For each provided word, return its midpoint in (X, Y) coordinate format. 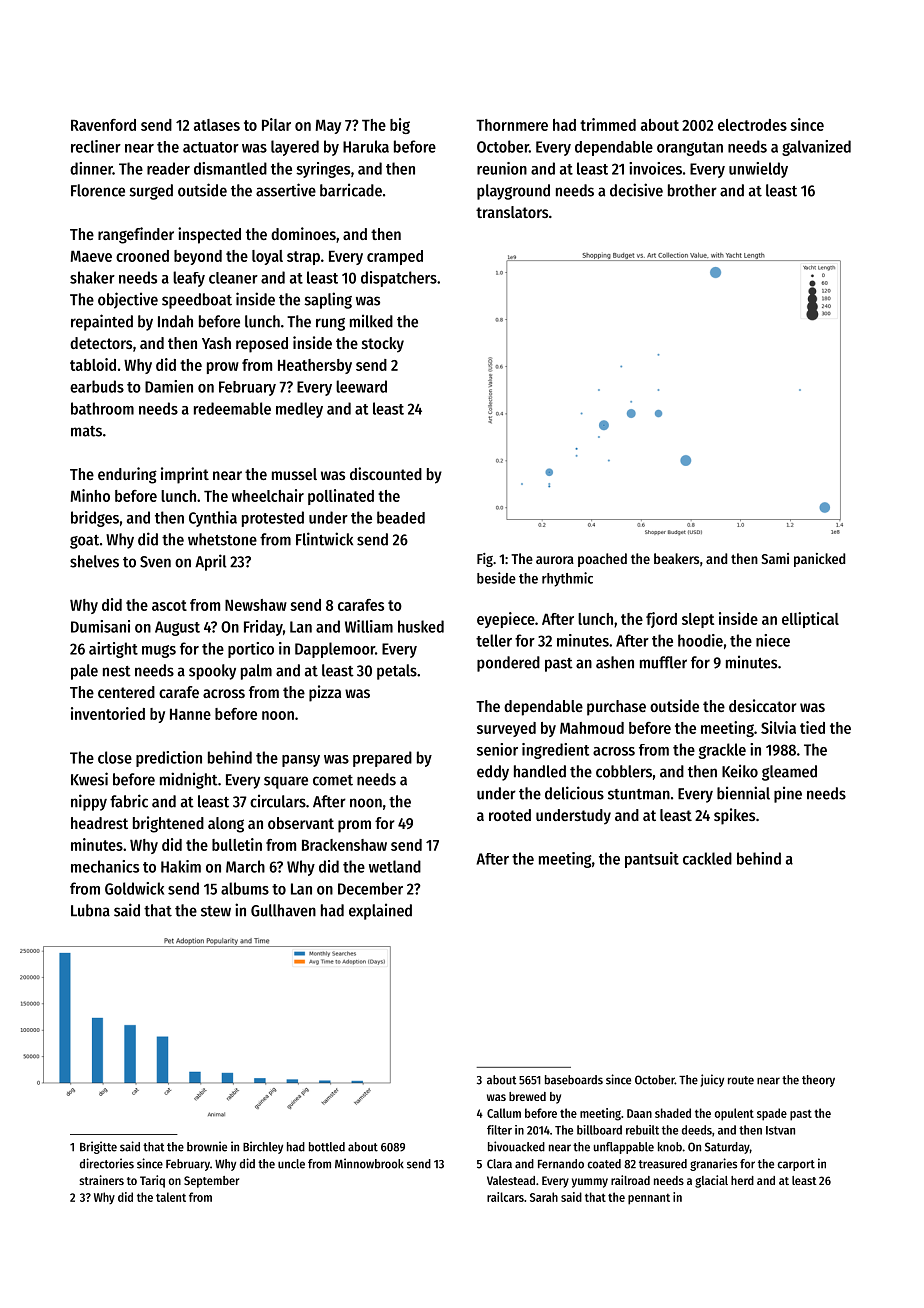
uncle (291, 1164)
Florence (98, 190)
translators (512, 212)
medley (299, 410)
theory (818, 1081)
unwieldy (758, 170)
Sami (775, 558)
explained (380, 911)
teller (494, 640)
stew (216, 911)
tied (812, 727)
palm (256, 672)
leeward (361, 386)
